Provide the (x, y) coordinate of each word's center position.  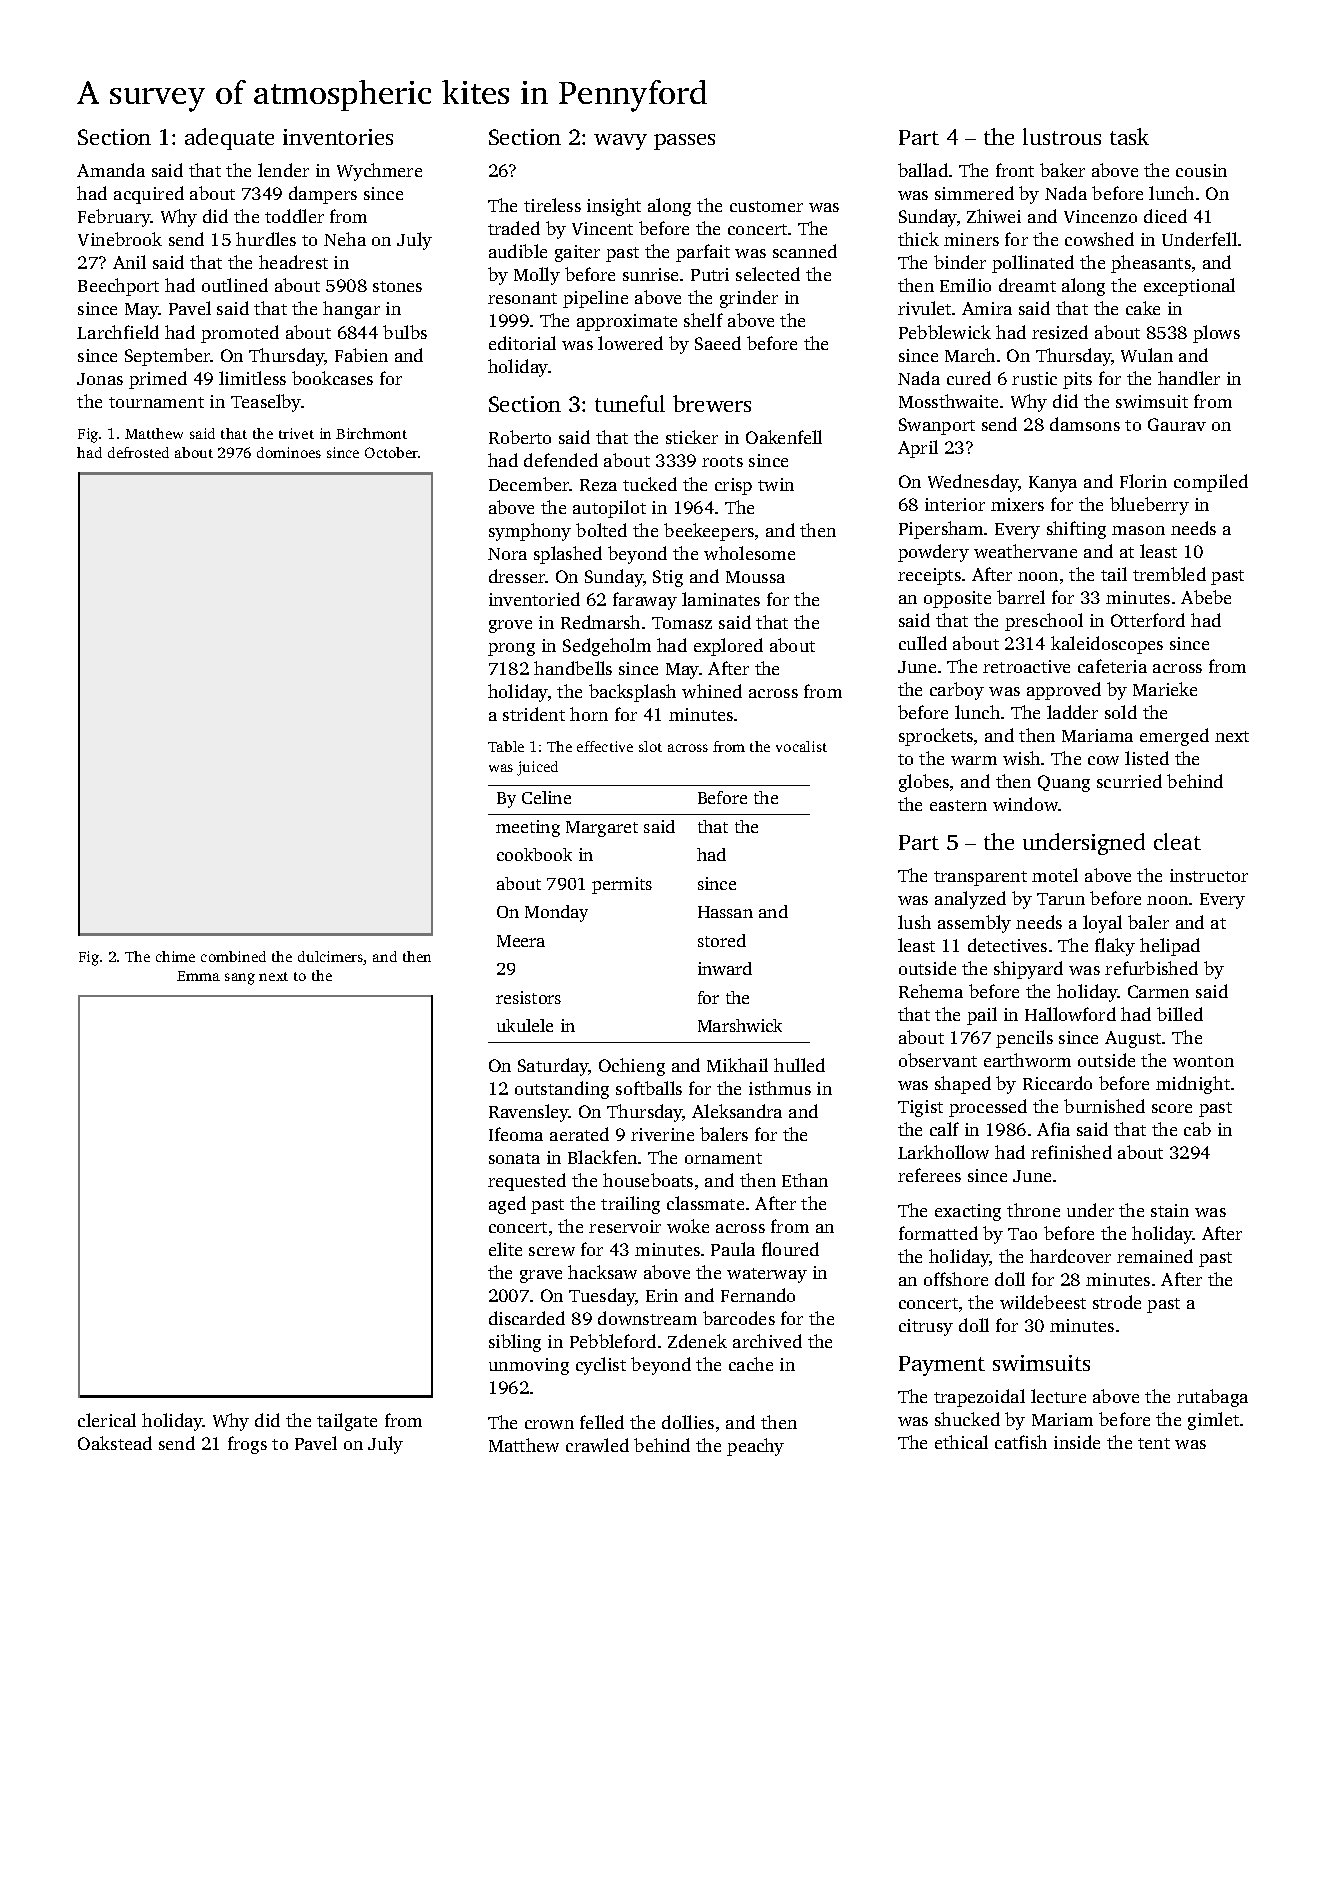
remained (1155, 1256)
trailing (630, 1205)
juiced (537, 768)
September (168, 357)
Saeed (718, 343)
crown (549, 1424)
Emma (198, 976)
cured (969, 378)
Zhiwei (994, 216)
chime (175, 956)
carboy (957, 691)
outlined (235, 285)
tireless (552, 205)
